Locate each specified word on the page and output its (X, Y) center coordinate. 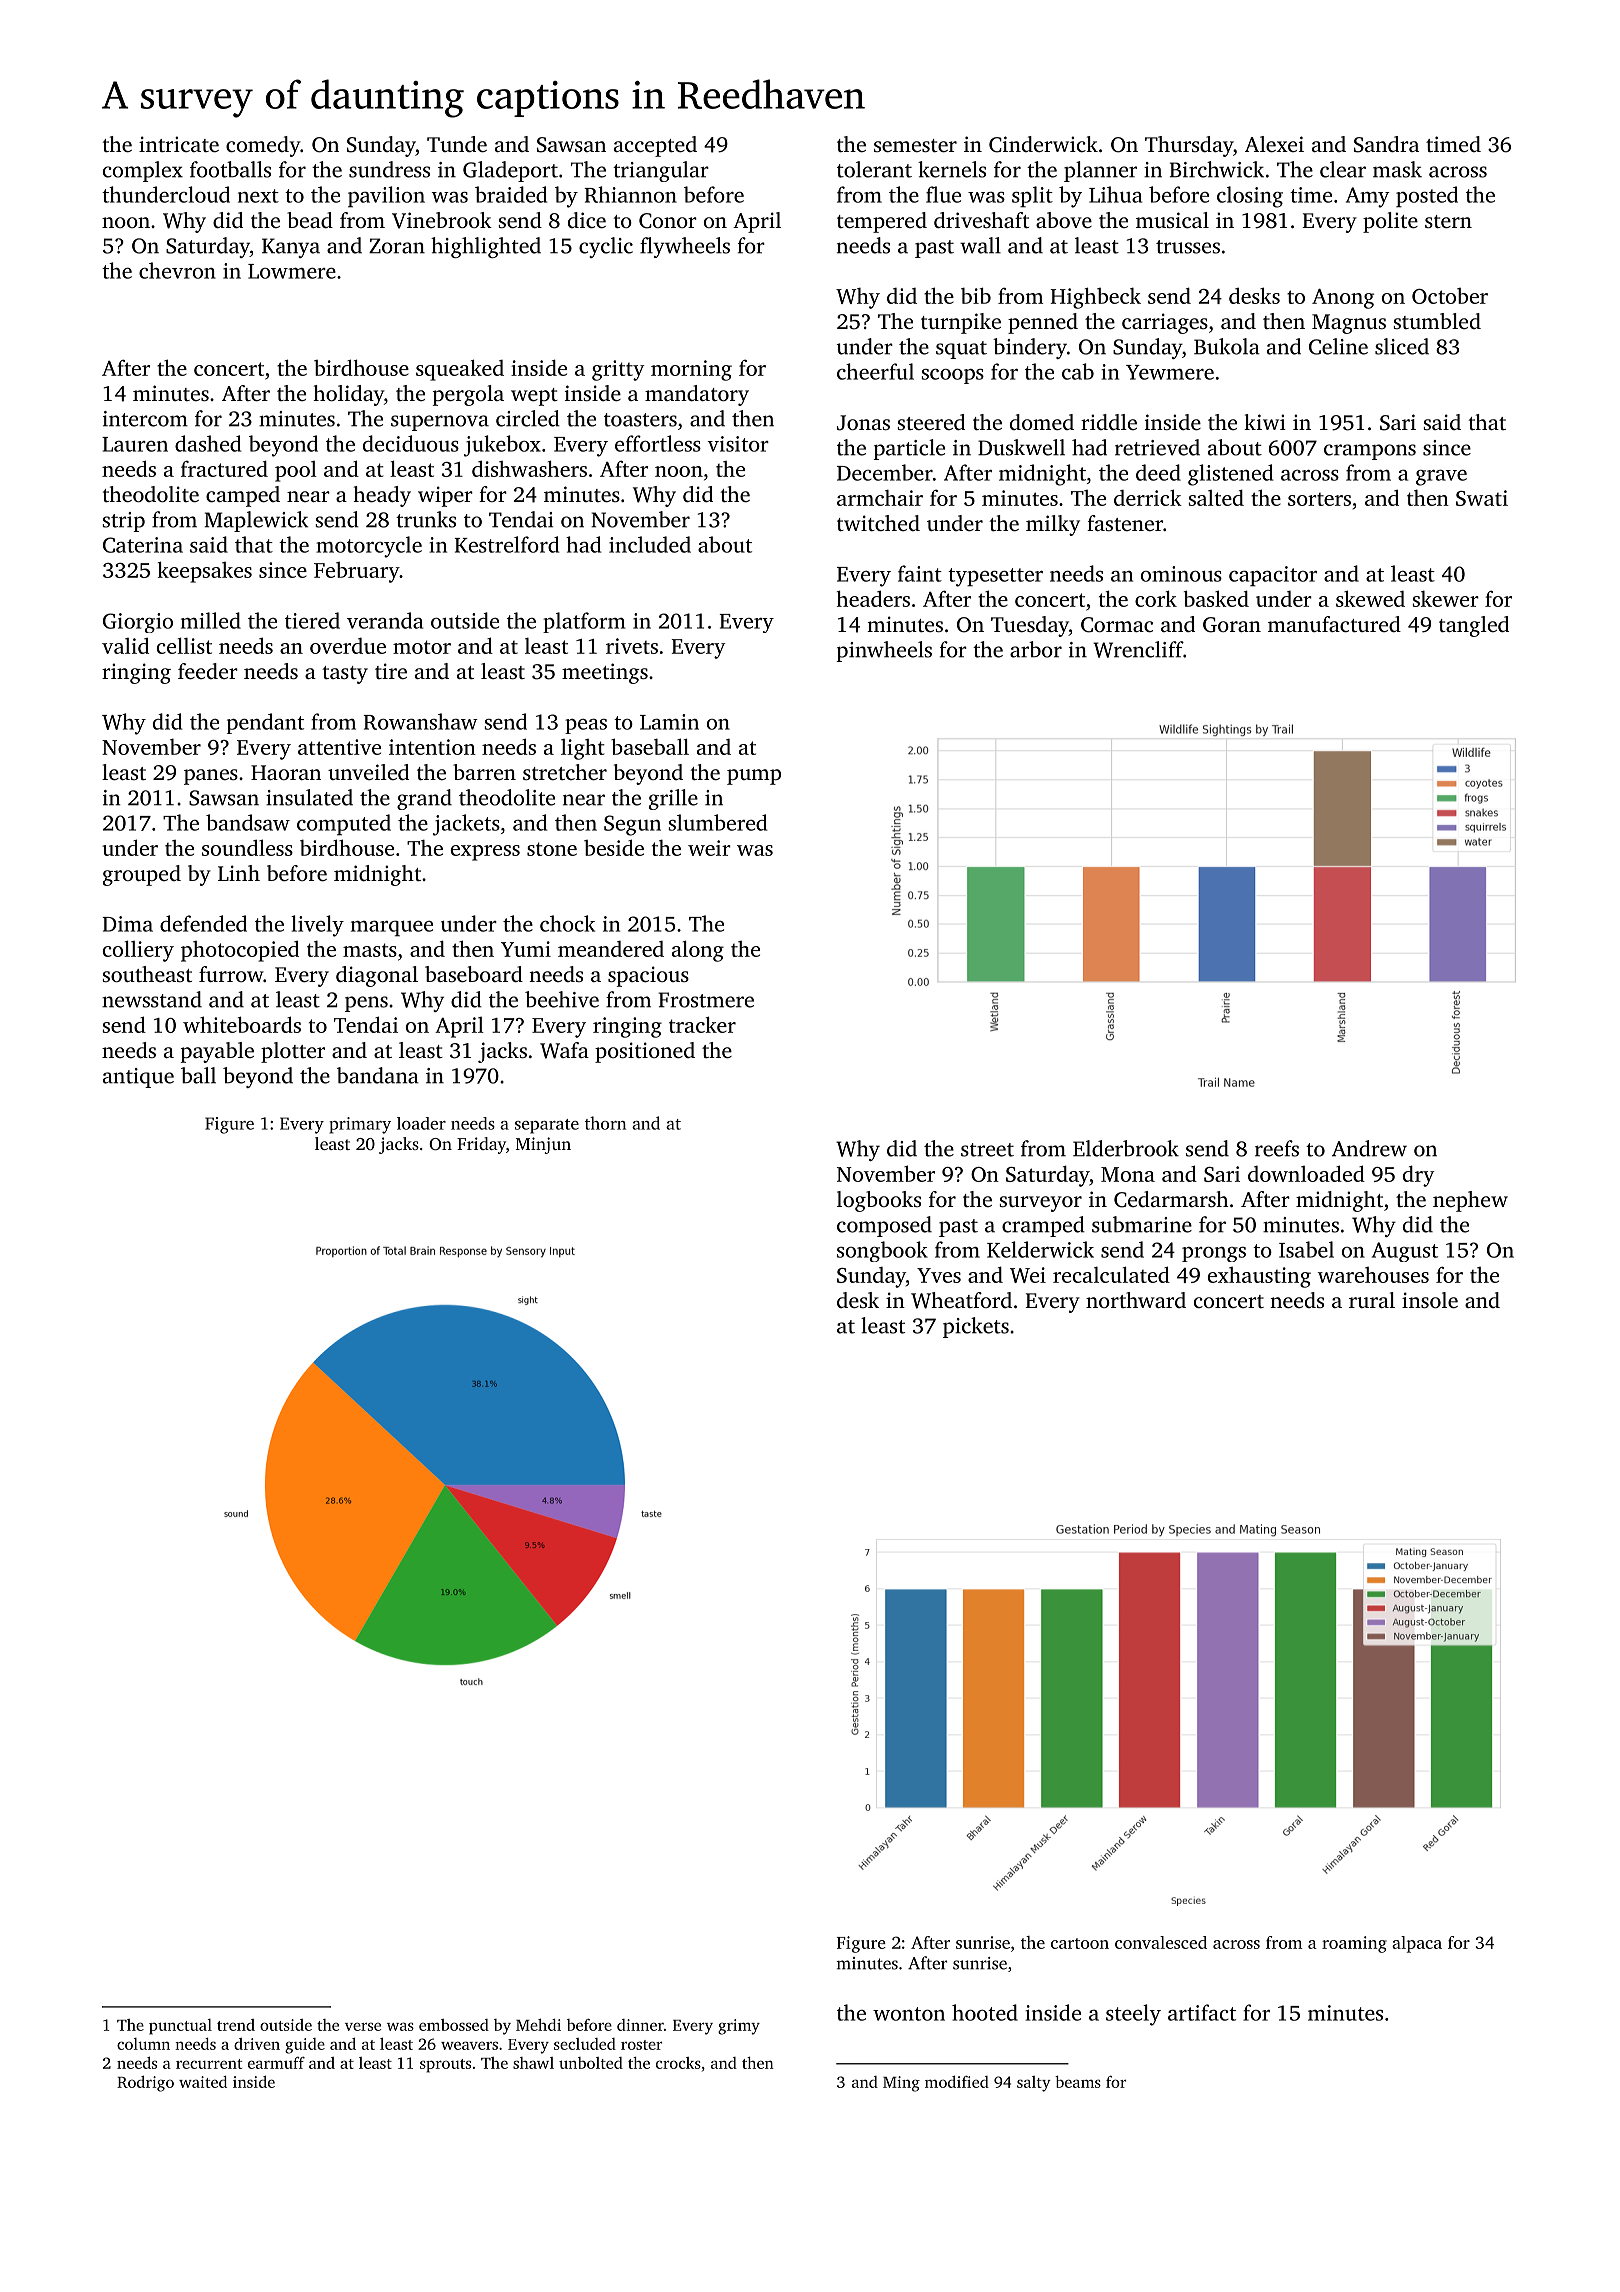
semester (915, 145)
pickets (976, 1327)
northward (1136, 1300)
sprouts (445, 2066)
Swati (1482, 498)
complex (143, 171)
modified (957, 2081)
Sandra (1386, 144)
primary (360, 1125)
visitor (738, 444)
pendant (265, 723)
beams (1078, 2082)
